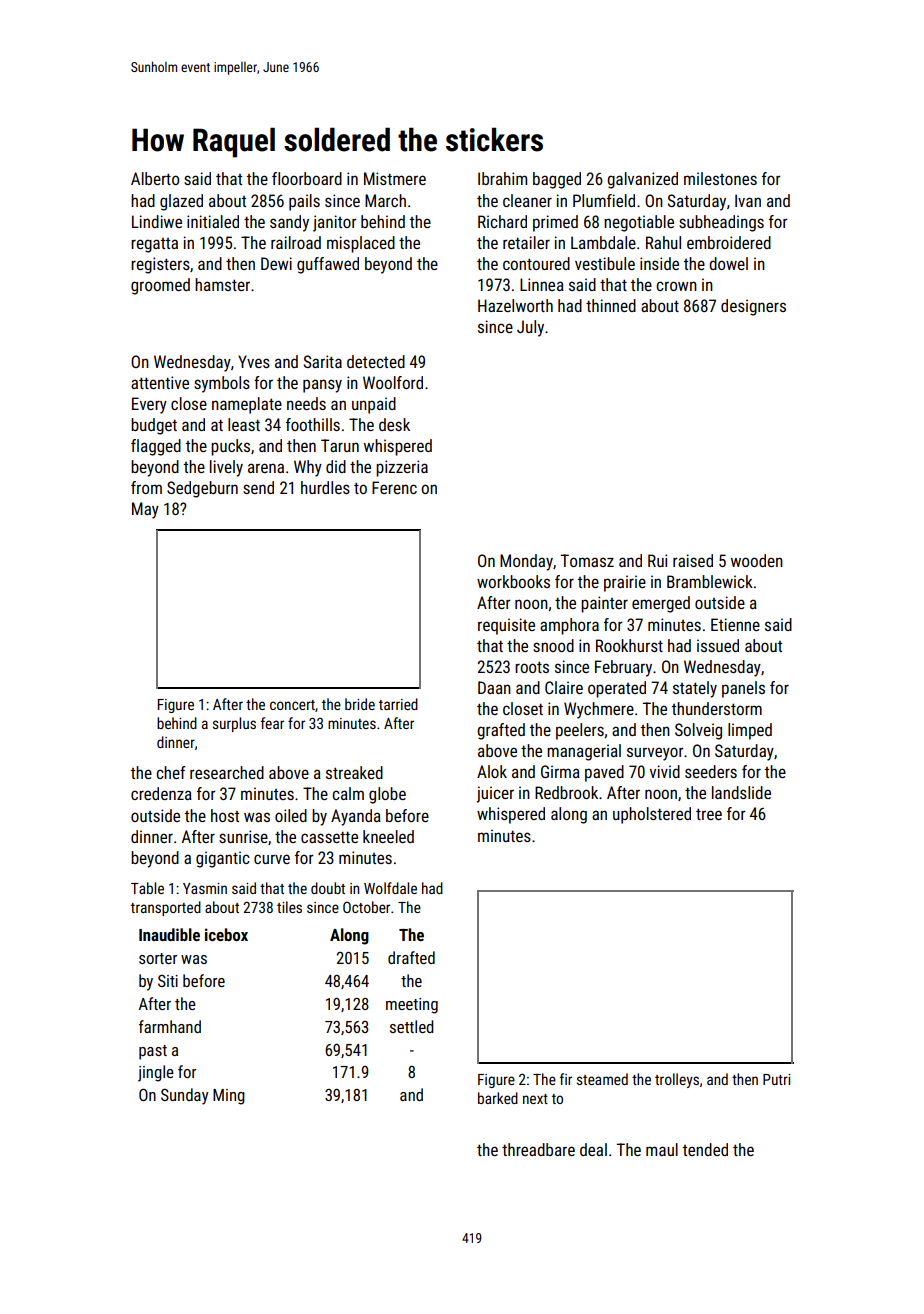  What do you see at coordinates (292, 705) in the screenshot?
I see `concert` at bounding box center [292, 705].
